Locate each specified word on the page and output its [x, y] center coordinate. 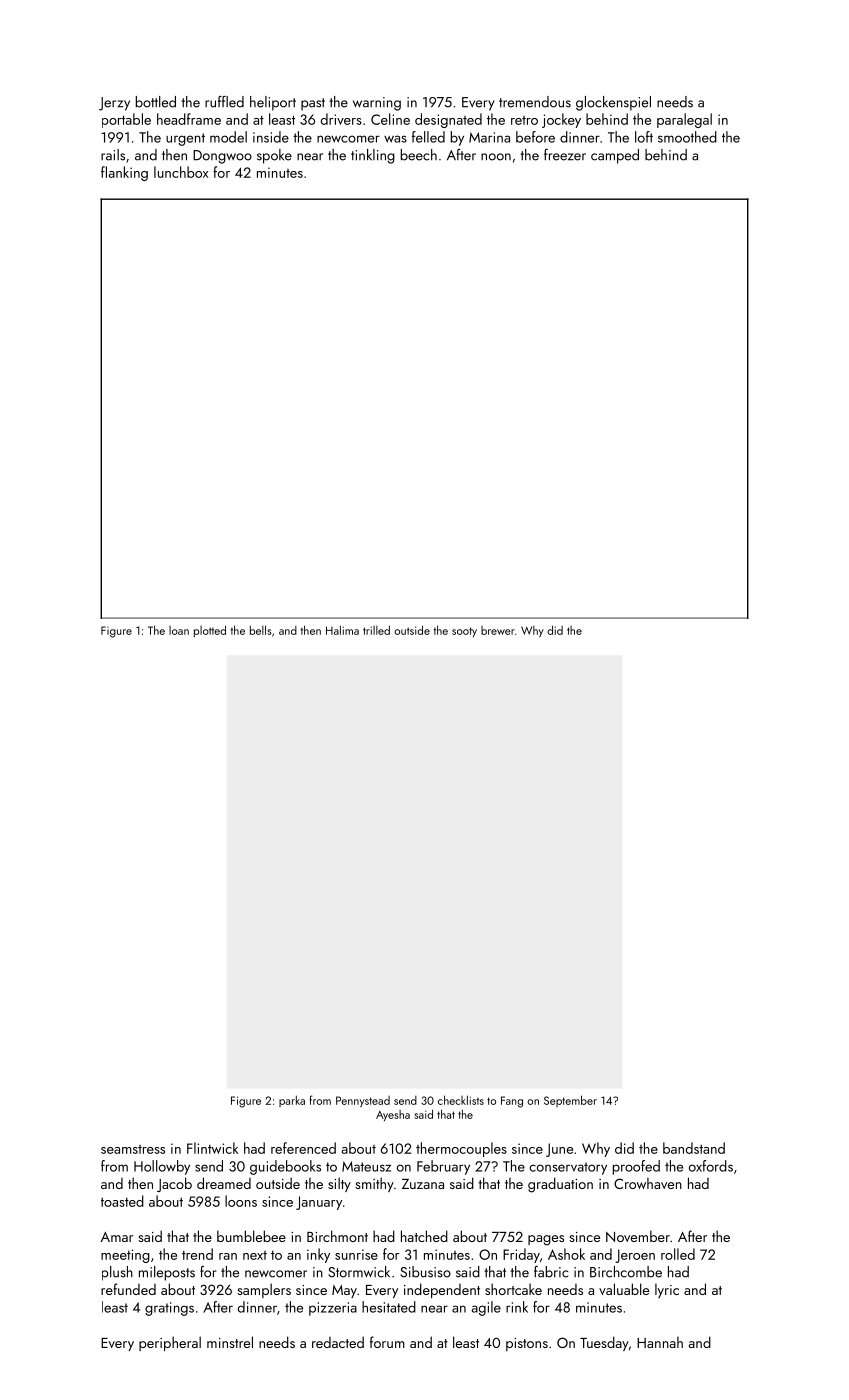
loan [179, 630]
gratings [169, 1309]
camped [615, 156]
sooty [464, 632]
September [570, 1101]
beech [419, 155]
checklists [461, 1100]
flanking [124, 173]
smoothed [687, 137]
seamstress [133, 1149]
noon [496, 157]
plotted [210, 631]
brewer [498, 630]
